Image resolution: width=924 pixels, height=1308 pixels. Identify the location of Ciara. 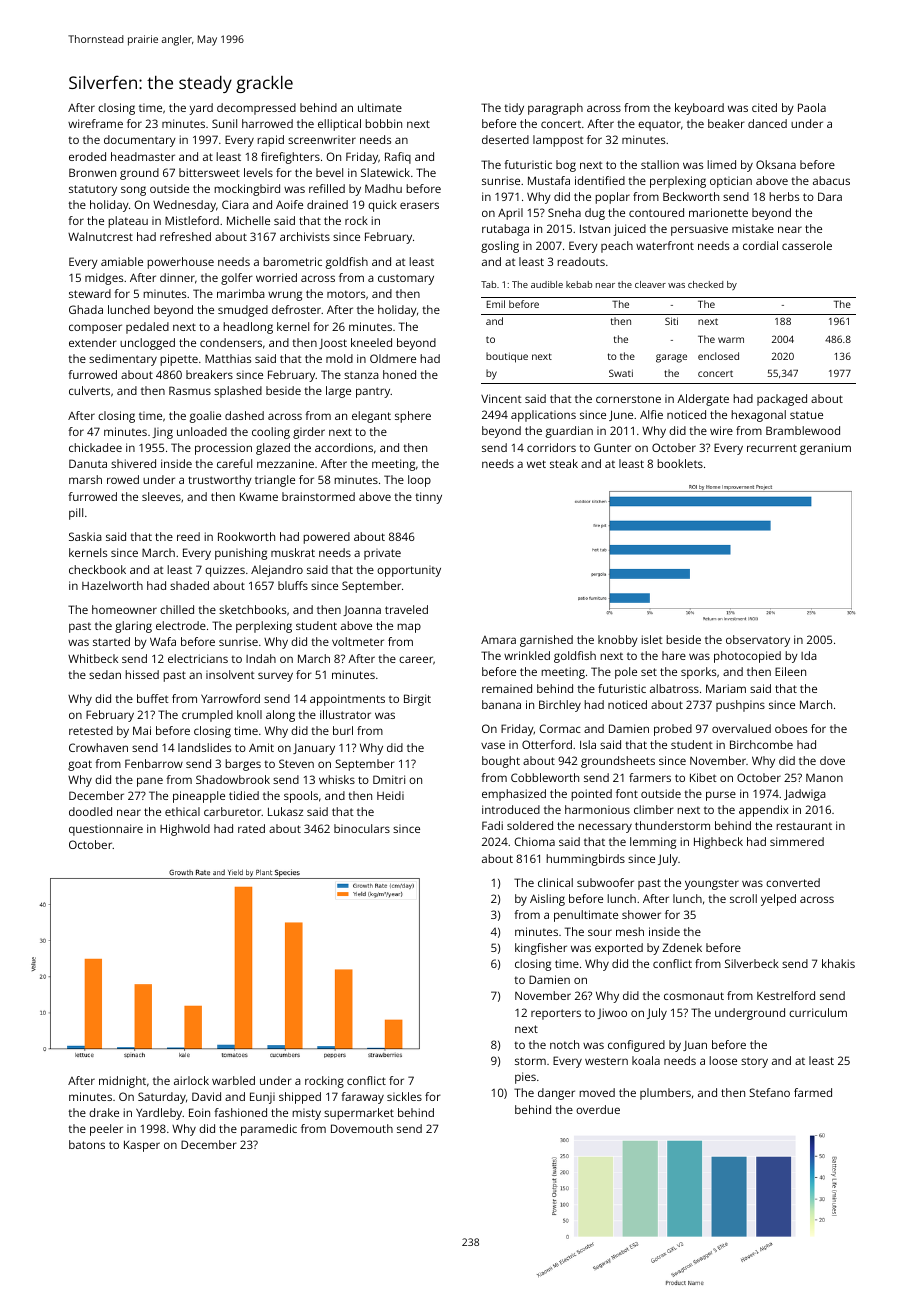
(235, 204).
